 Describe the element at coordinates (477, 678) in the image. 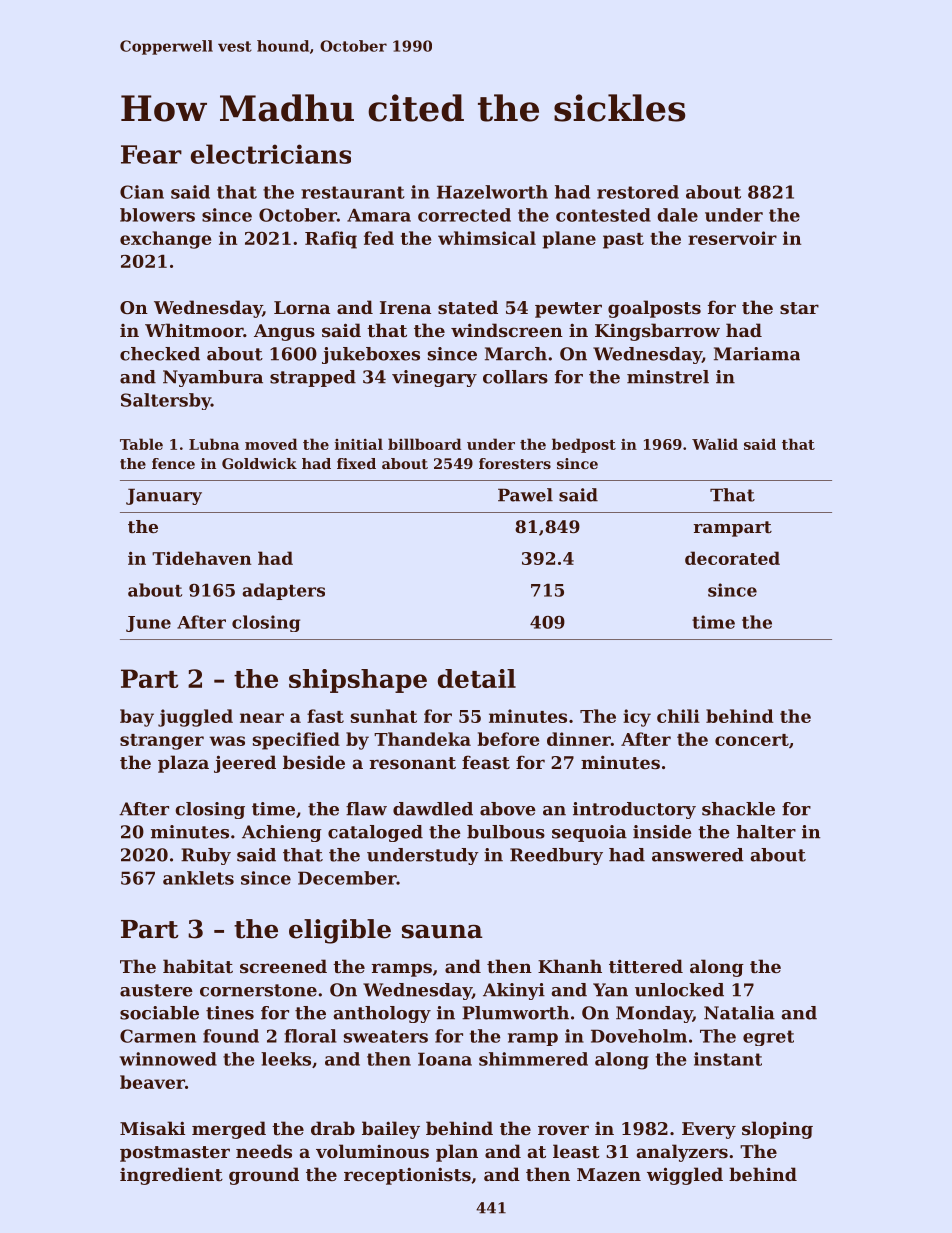

I see `detail` at that location.
